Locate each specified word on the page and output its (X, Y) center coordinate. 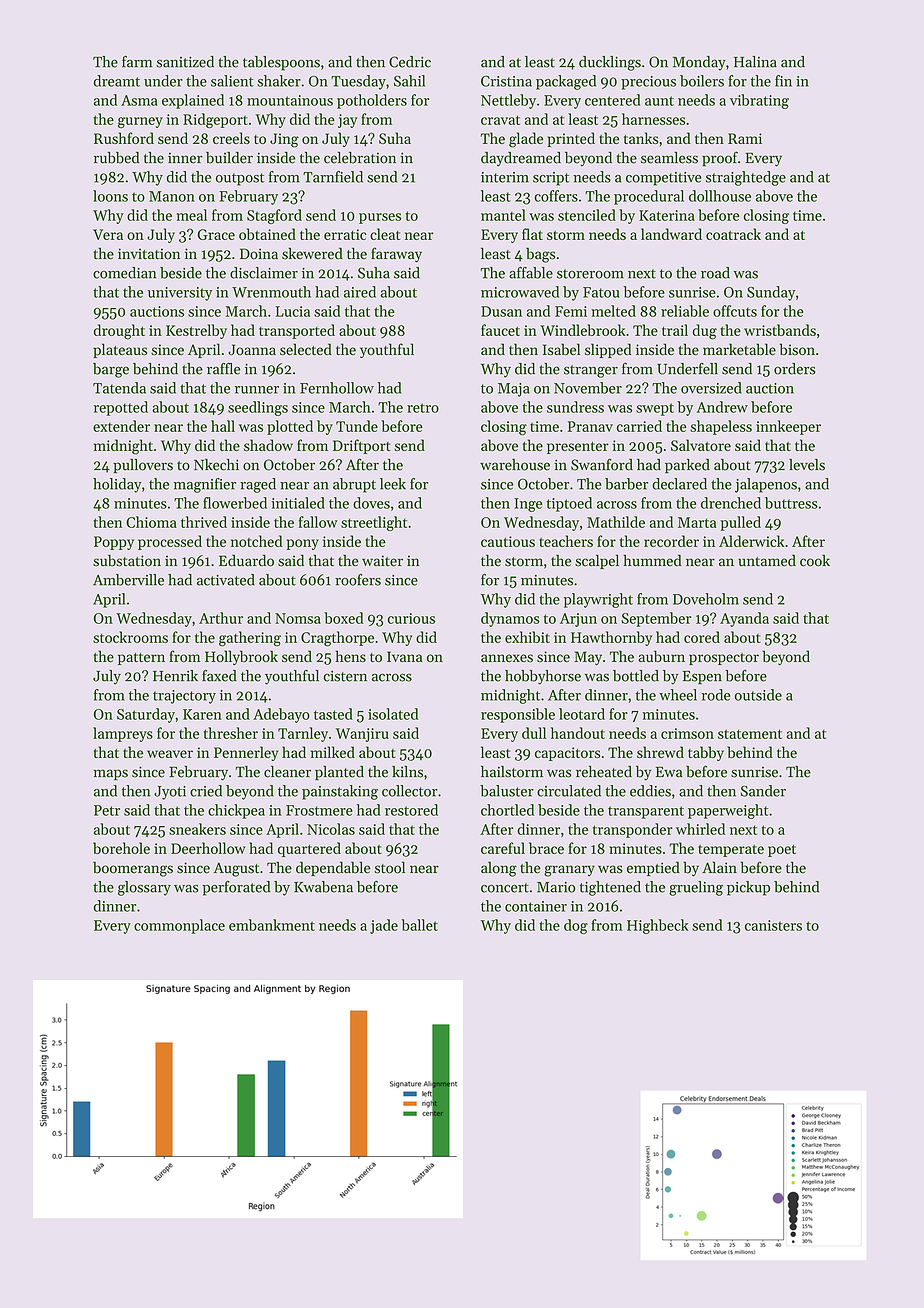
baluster (507, 791)
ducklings (610, 63)
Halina (755, 62)
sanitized (185, 62)
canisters (773, 925)
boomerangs (133, 869)
